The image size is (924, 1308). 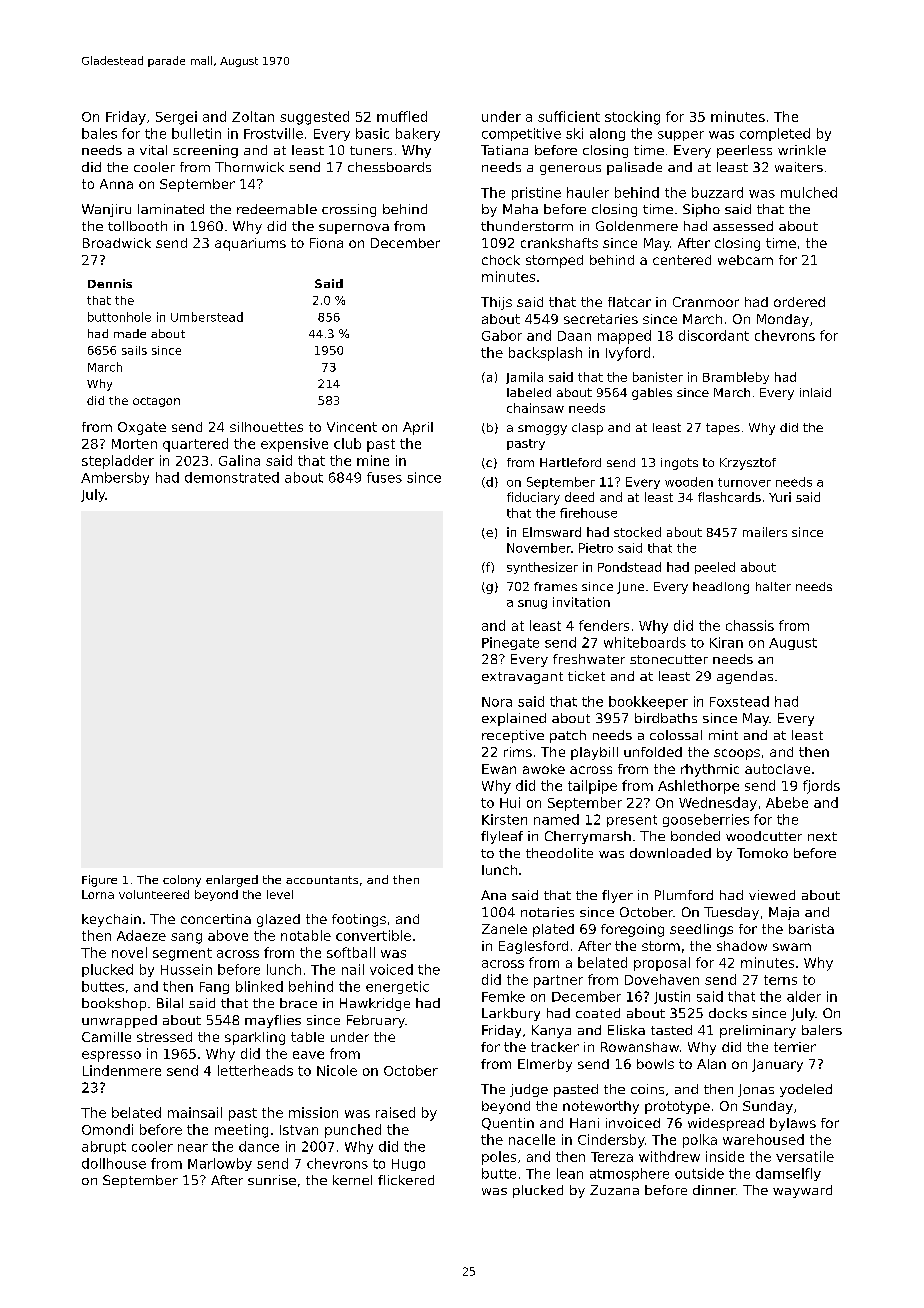 What do you see at coordinates (371, 150) in the image?
I see `tuners` at bounding box center [371, 150].
